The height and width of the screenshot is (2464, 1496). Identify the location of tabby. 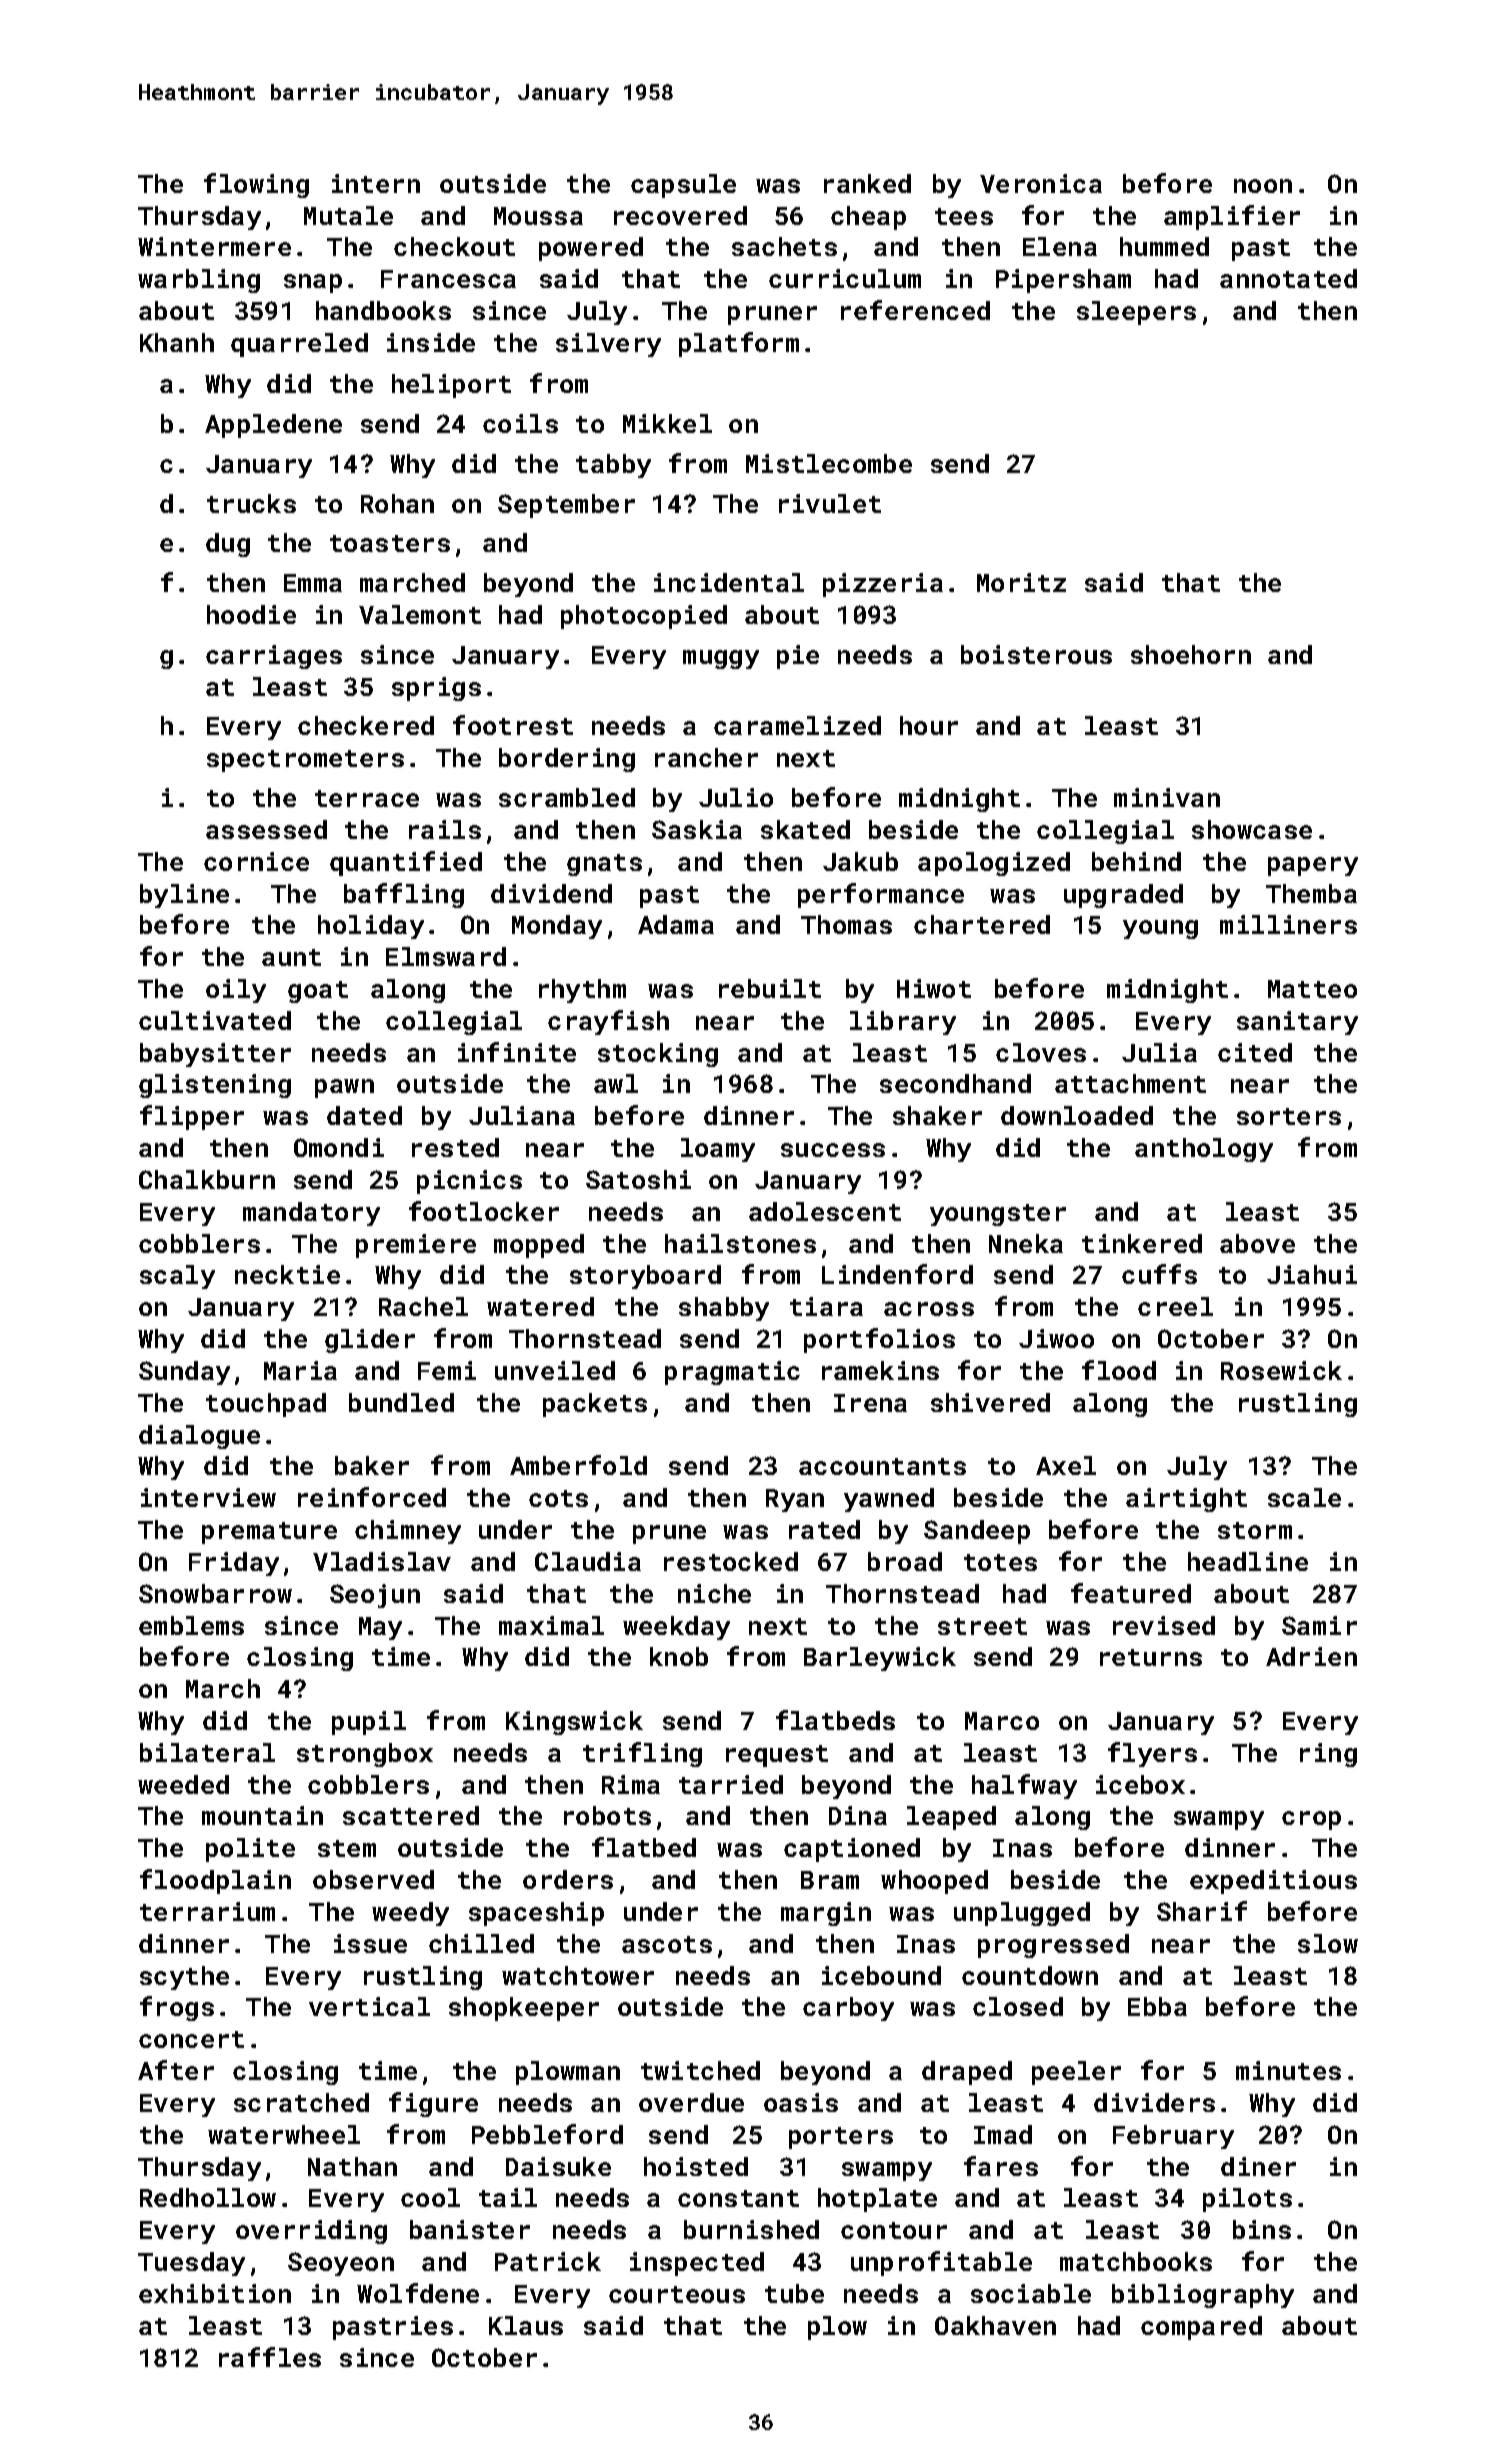
(613, 466).
